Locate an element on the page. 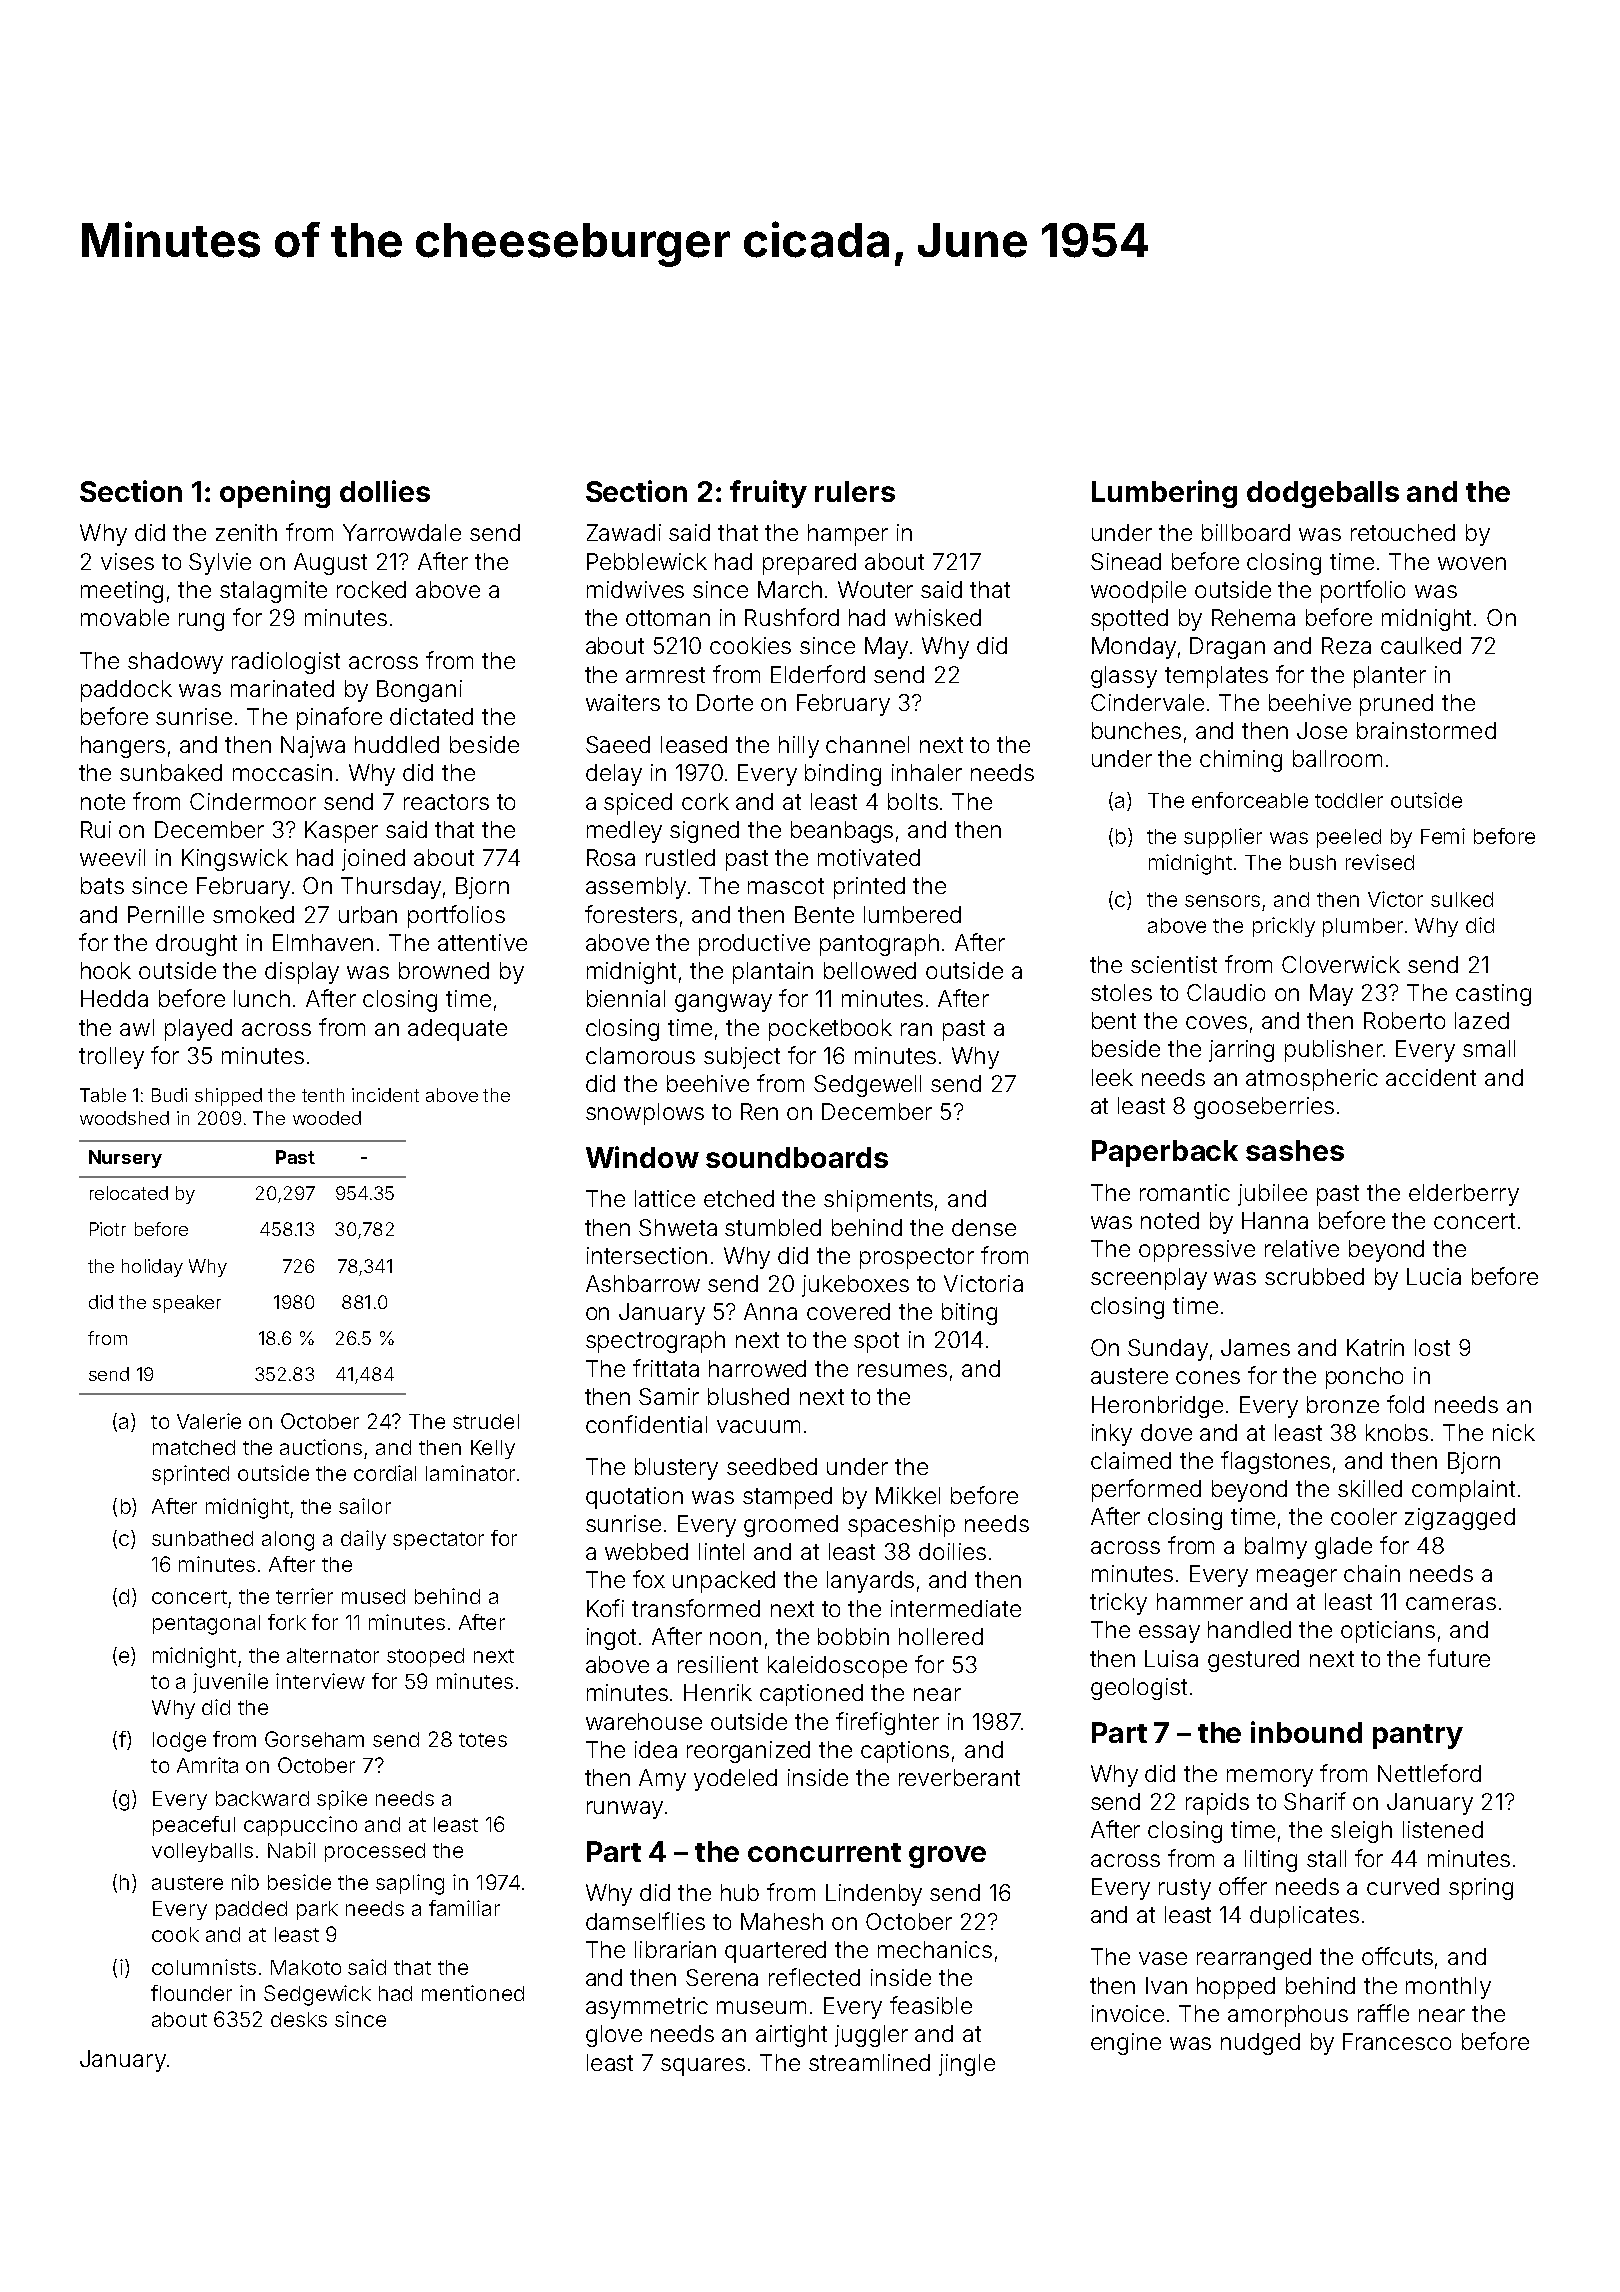 This document has height=2292, width=1620. squares is located at coordinates (703, 2067).
